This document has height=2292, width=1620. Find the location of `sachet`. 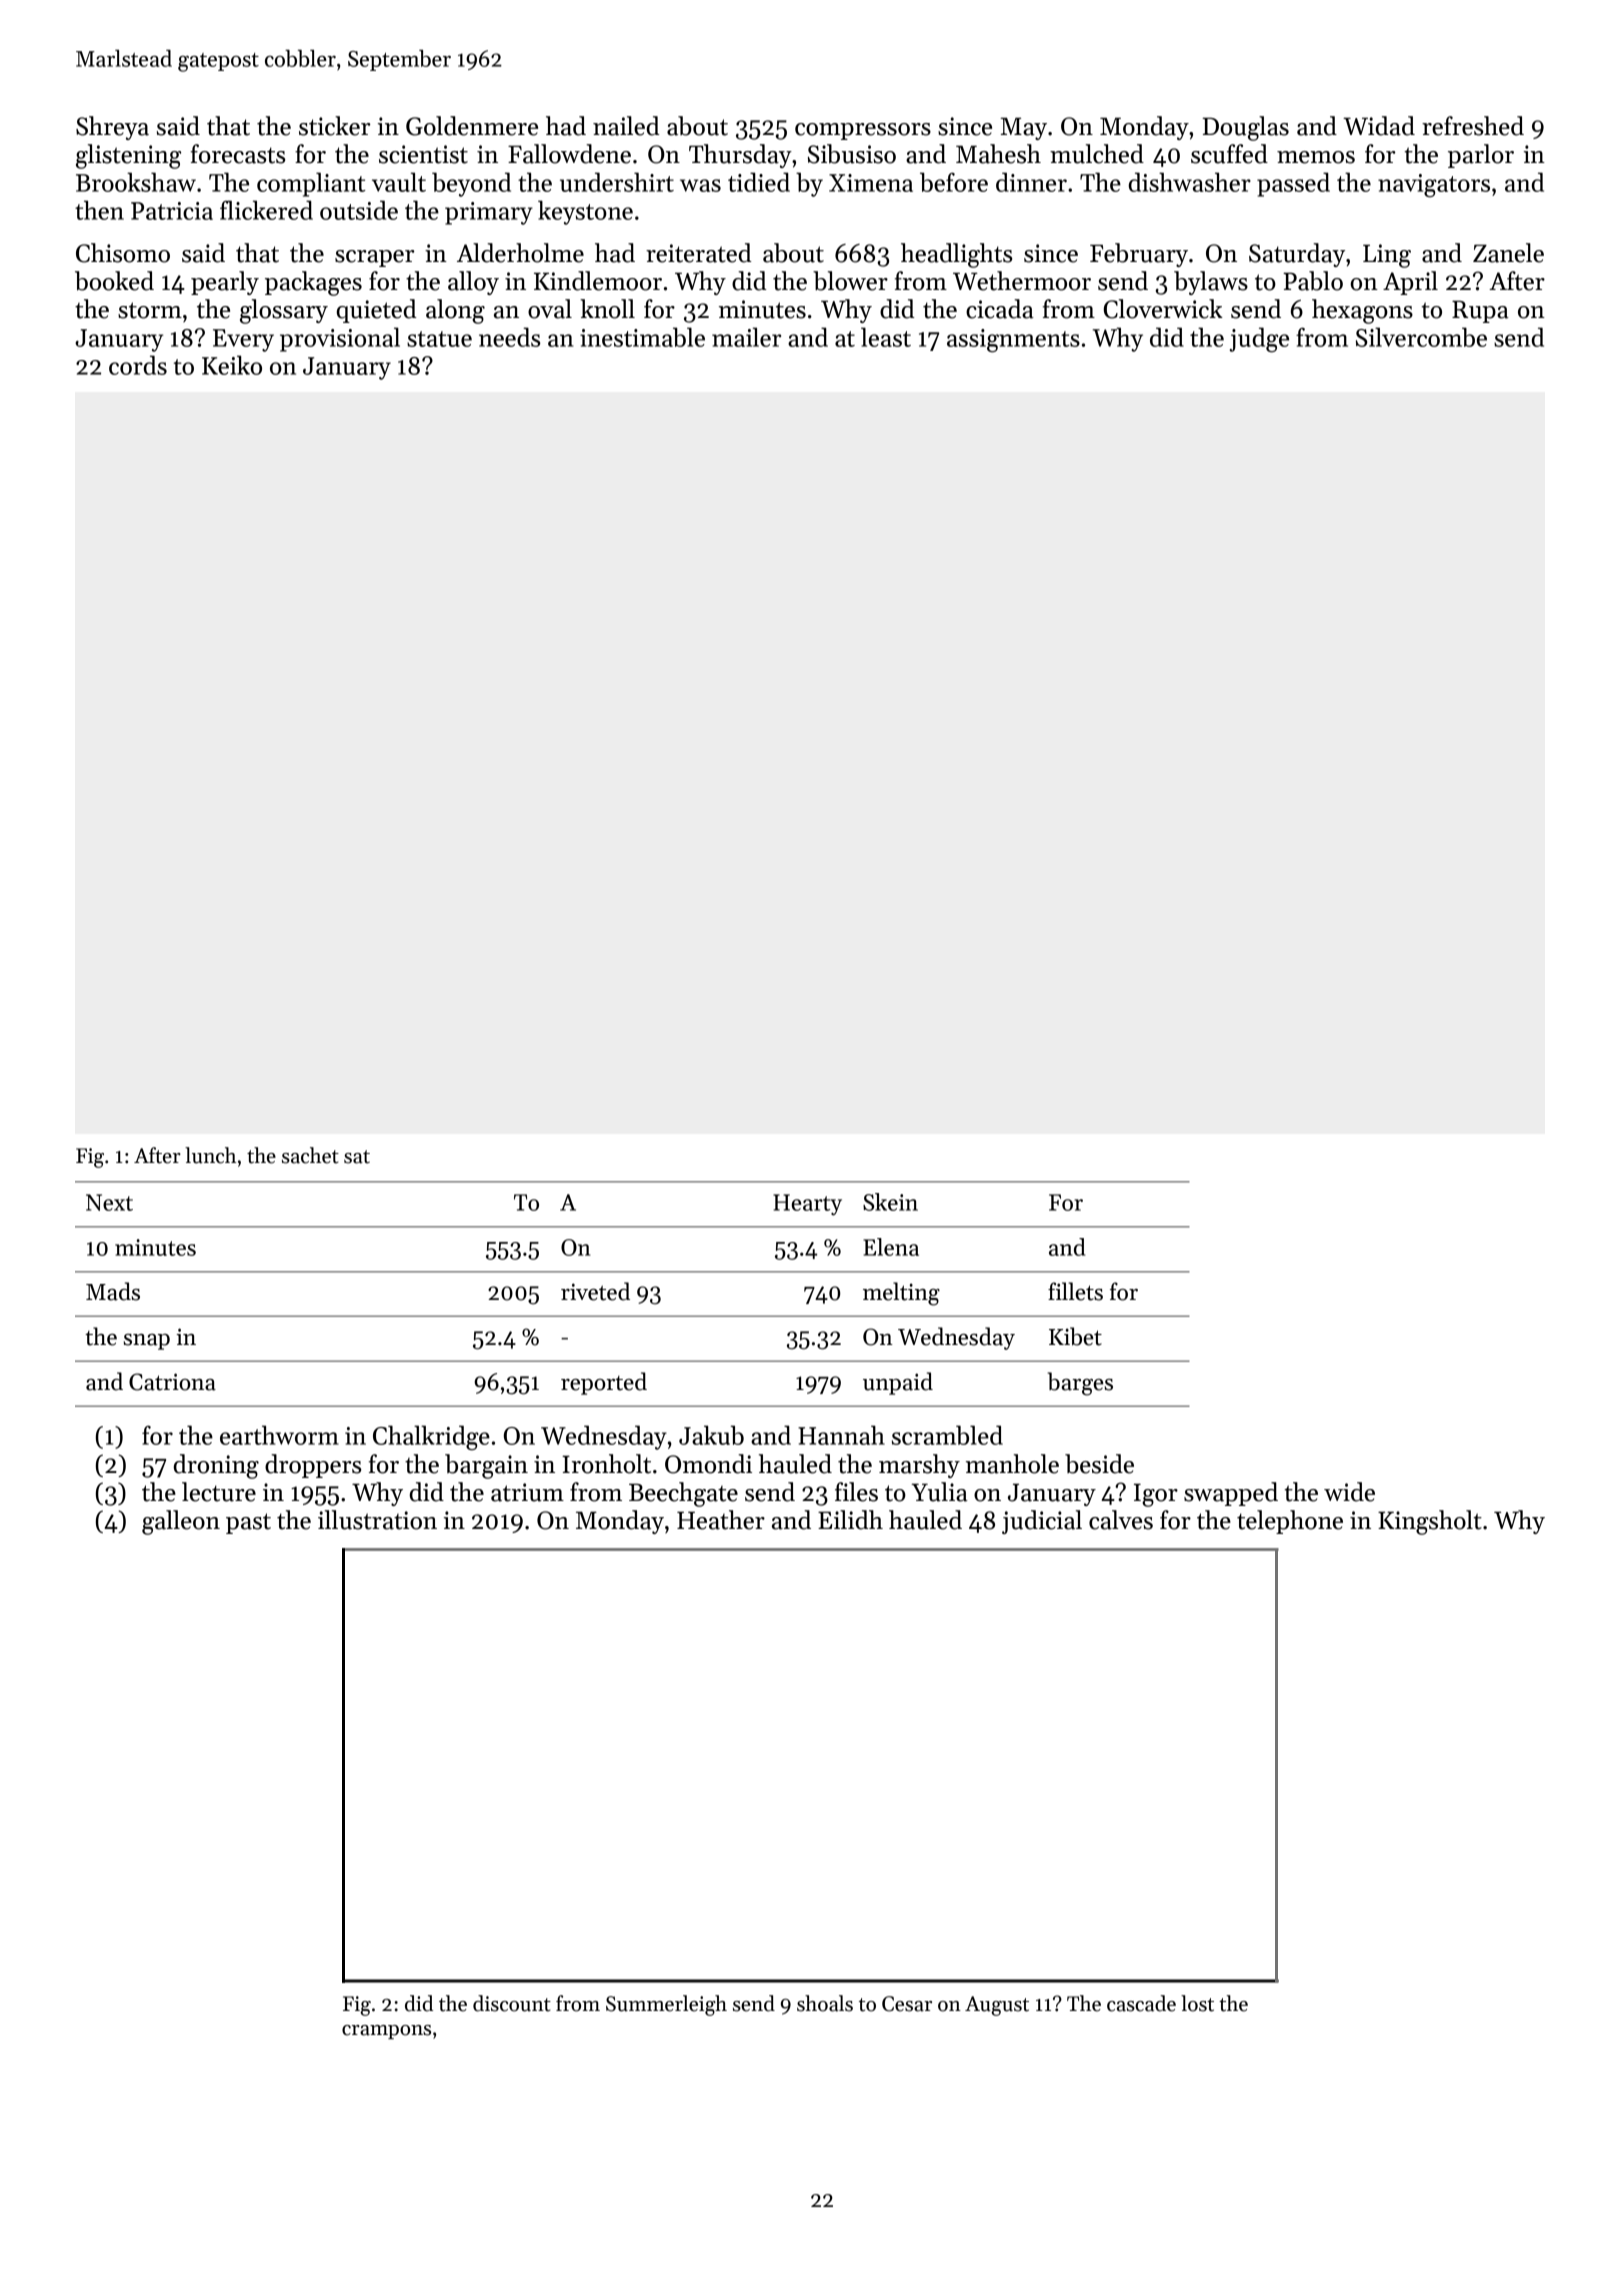

sachet is located at coordinates (310, 1155).
